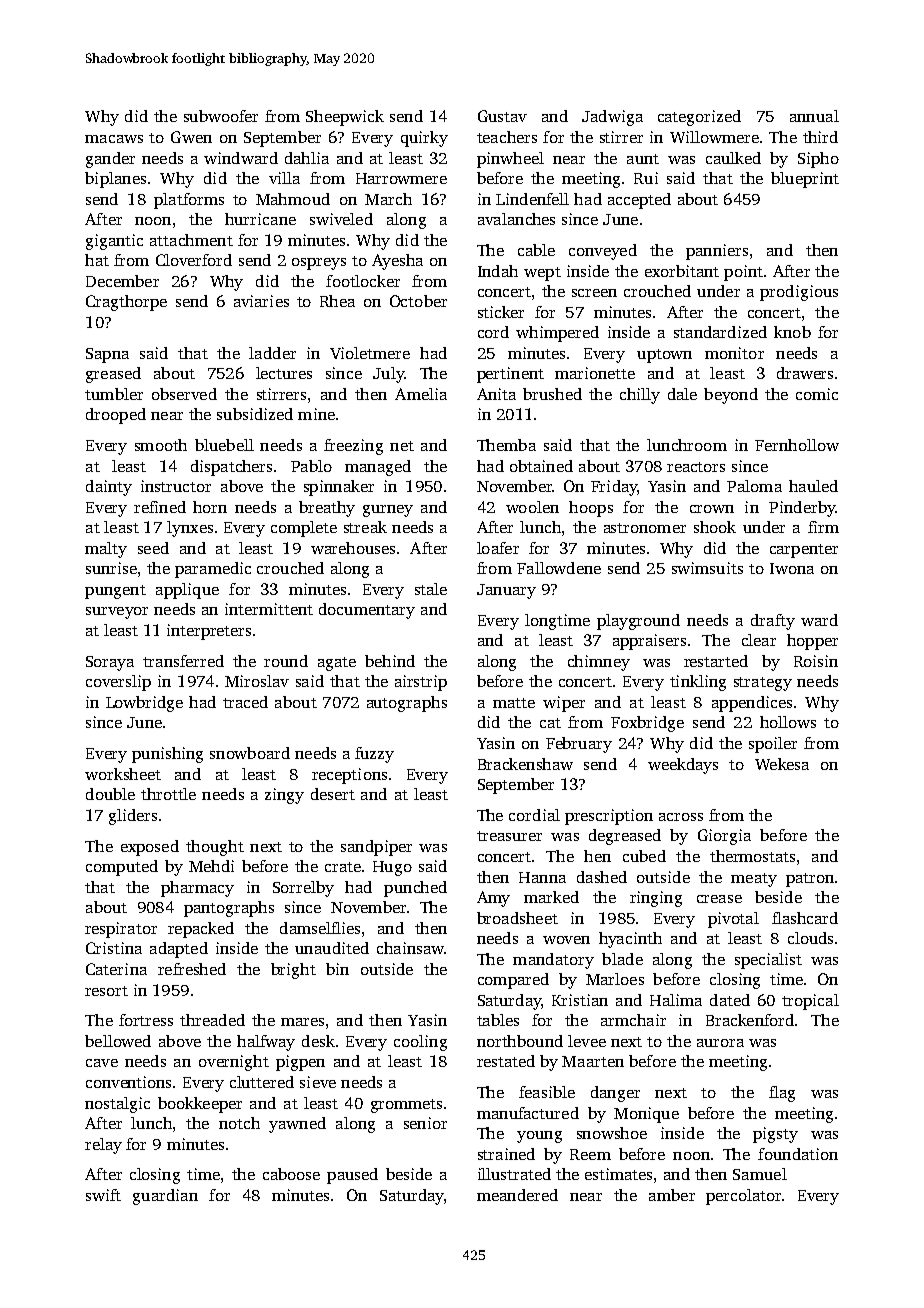  What do you see at coordinates (612, 118) in the screenshot?
I see `Jadwiga` at bounding box center [612, 118].
